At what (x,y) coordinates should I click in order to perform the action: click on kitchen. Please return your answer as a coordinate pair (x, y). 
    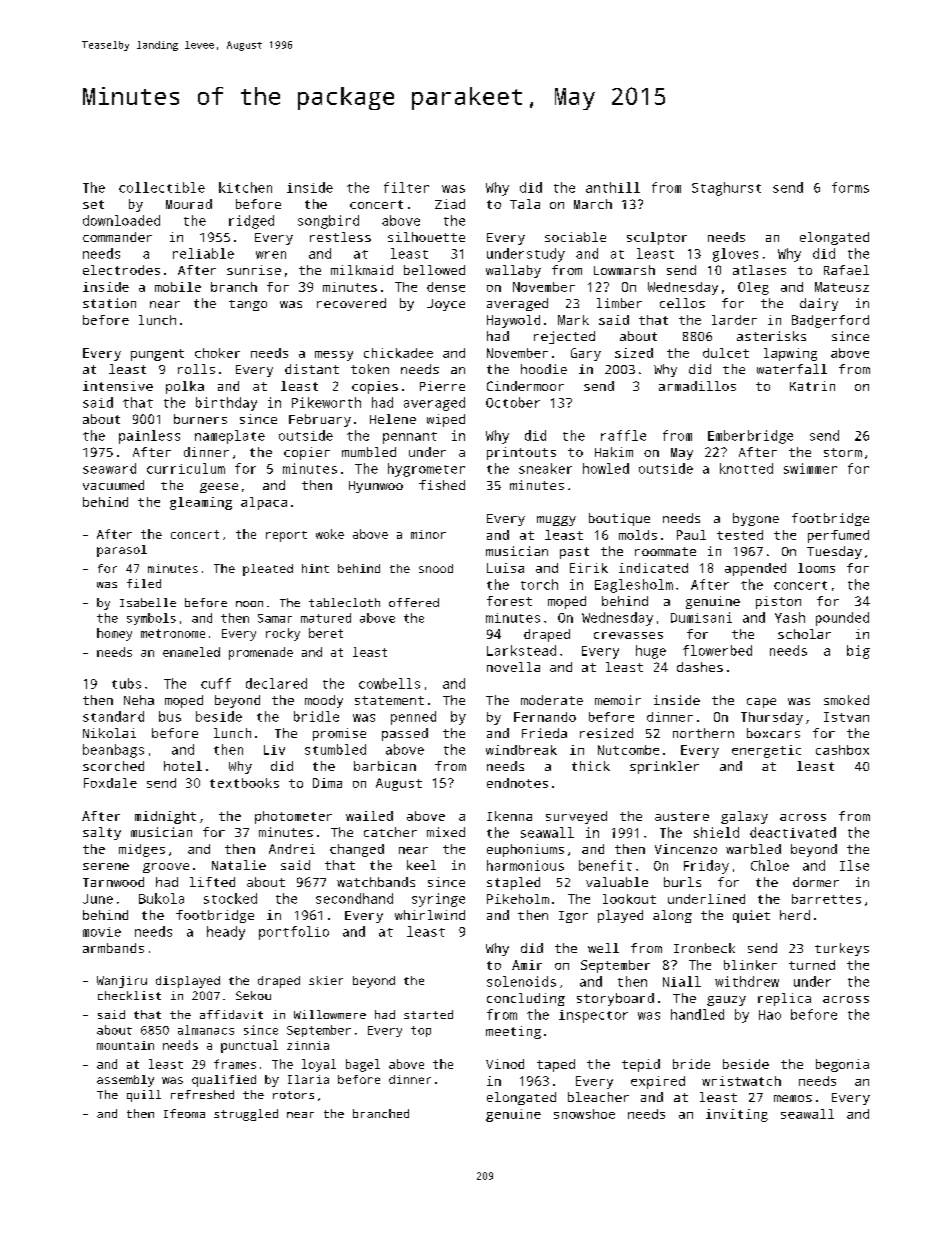
    Looking at the image, I should click on (245, 187).
